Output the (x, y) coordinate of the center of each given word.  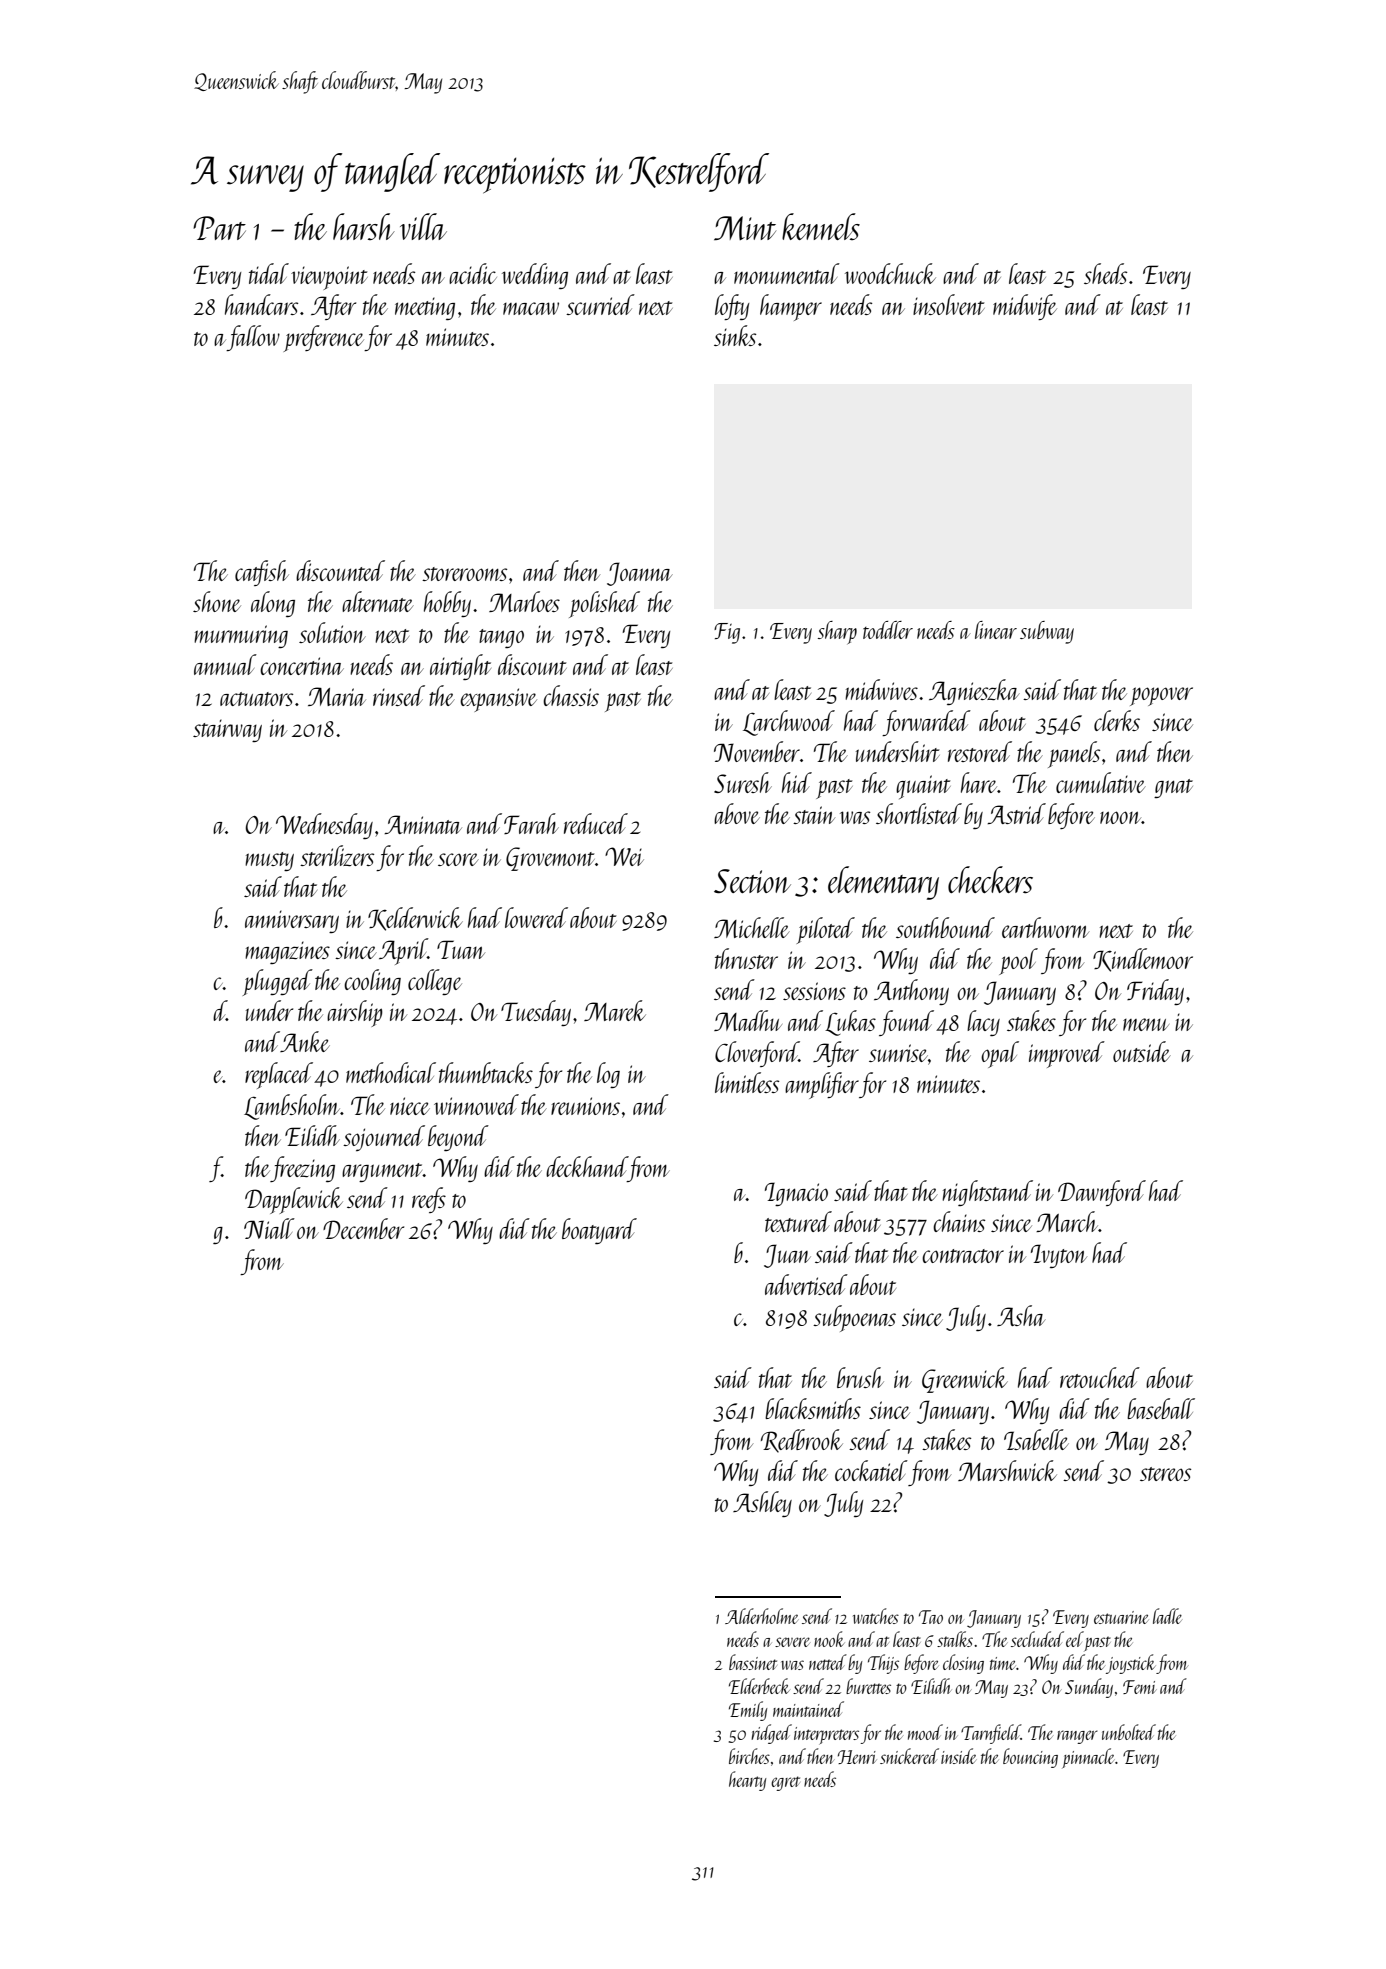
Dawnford (1102, 1193)
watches (876, 1616)
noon (1120, 817)
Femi (1140, 1687)
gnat (1173, 788)
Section (752, 881)
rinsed (399, 695)
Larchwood (789, 723)
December (363, 1228)
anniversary (292, 921)
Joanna (640, 574)
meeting (425, 308)
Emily (748, 1711)
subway (1047, 632)
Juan (787, 1256)
